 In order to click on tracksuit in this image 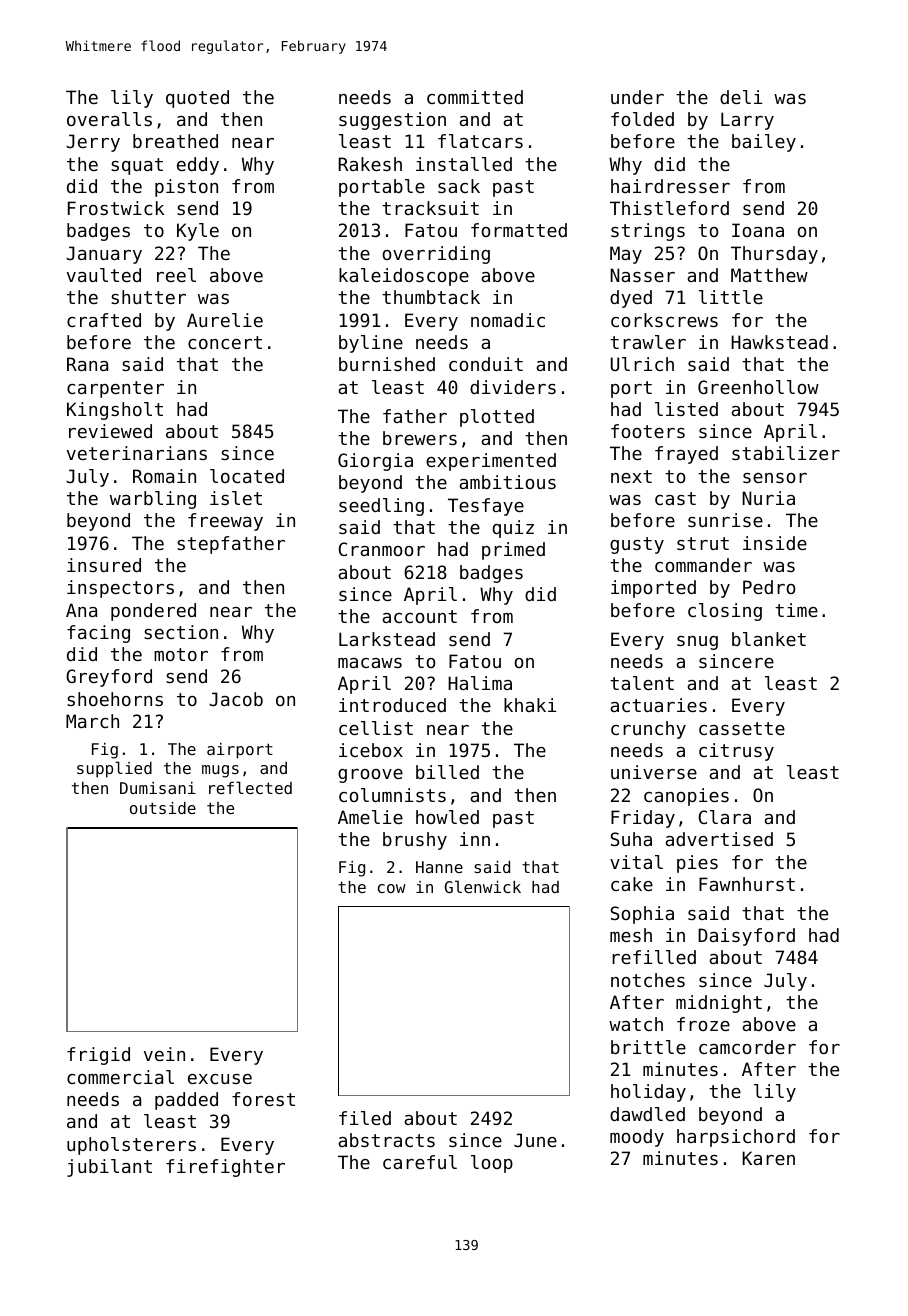, I will do `click(430, 208)`.
